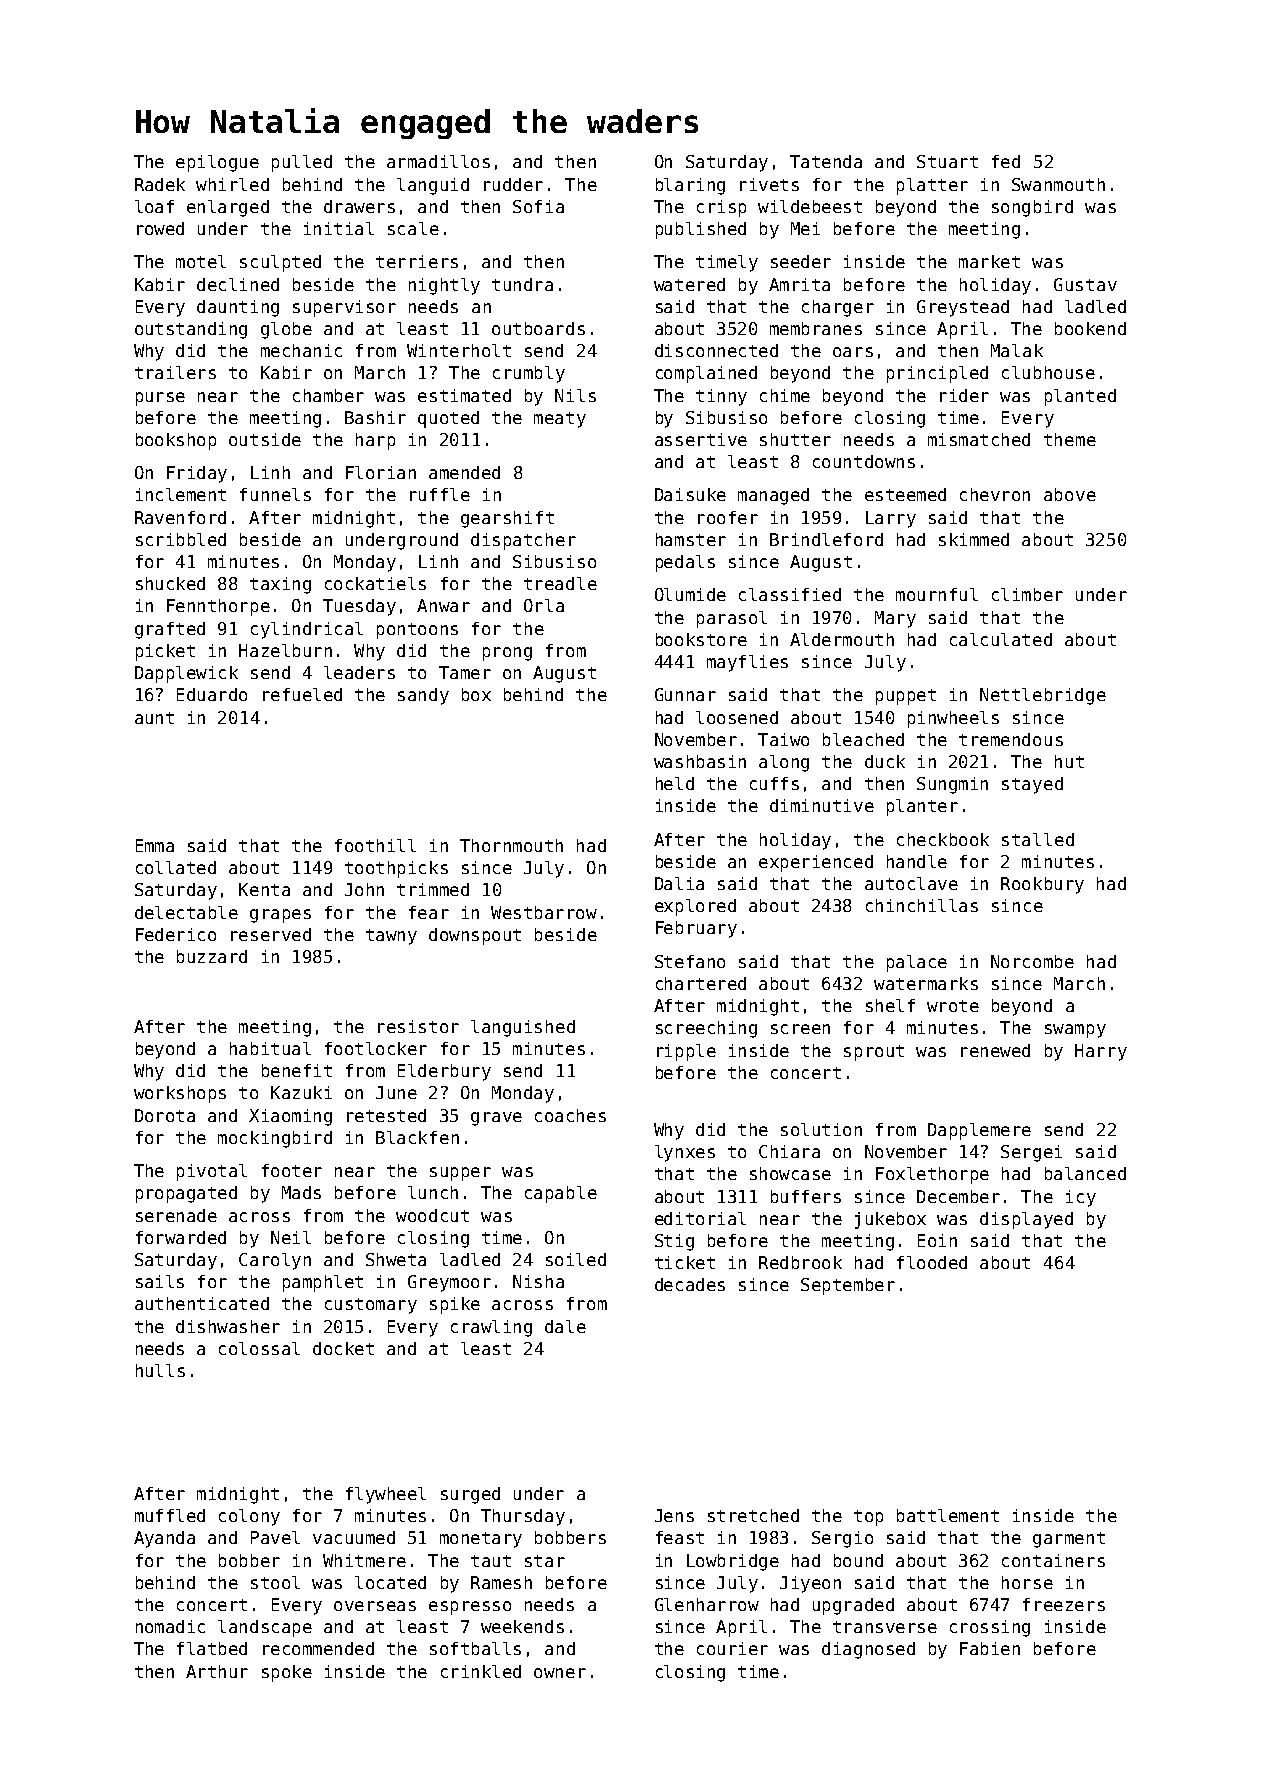 Image resolution: width=1262 pixels, height=1784 pixels. I want to click on scribbled, so click(181, 539).
